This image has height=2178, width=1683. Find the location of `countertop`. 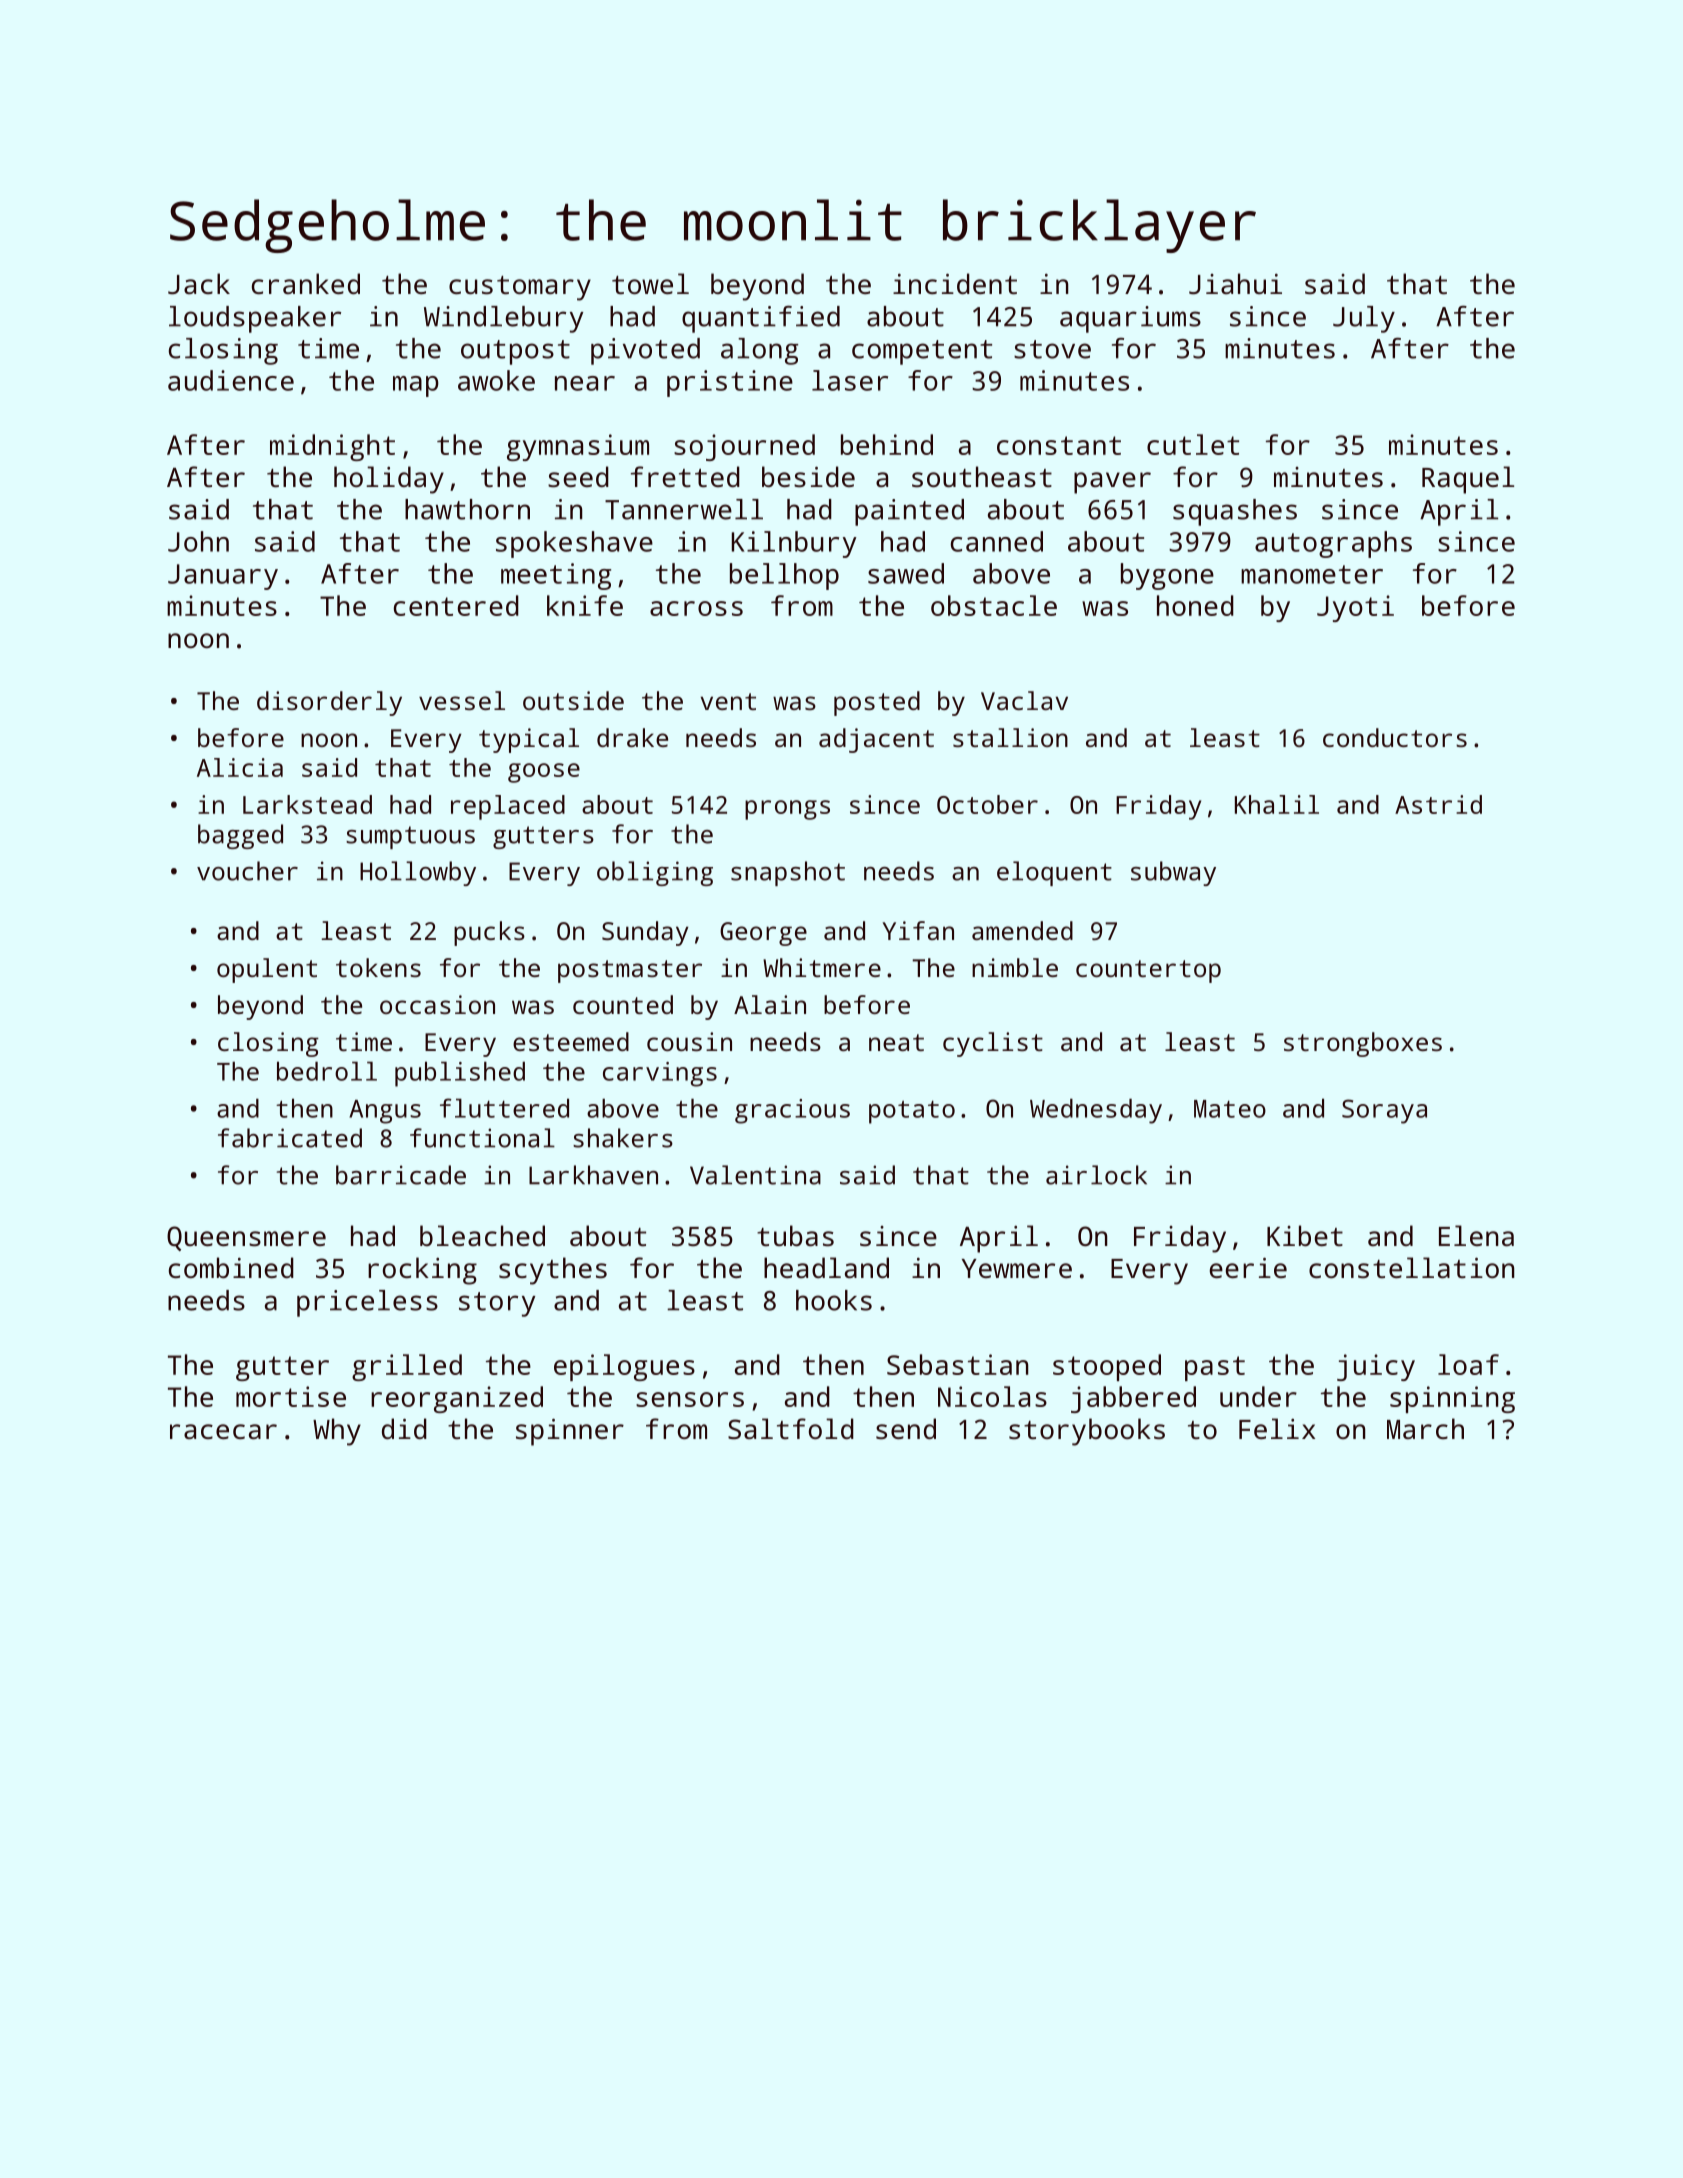

countertop is located at coordinates (1148, 971).
